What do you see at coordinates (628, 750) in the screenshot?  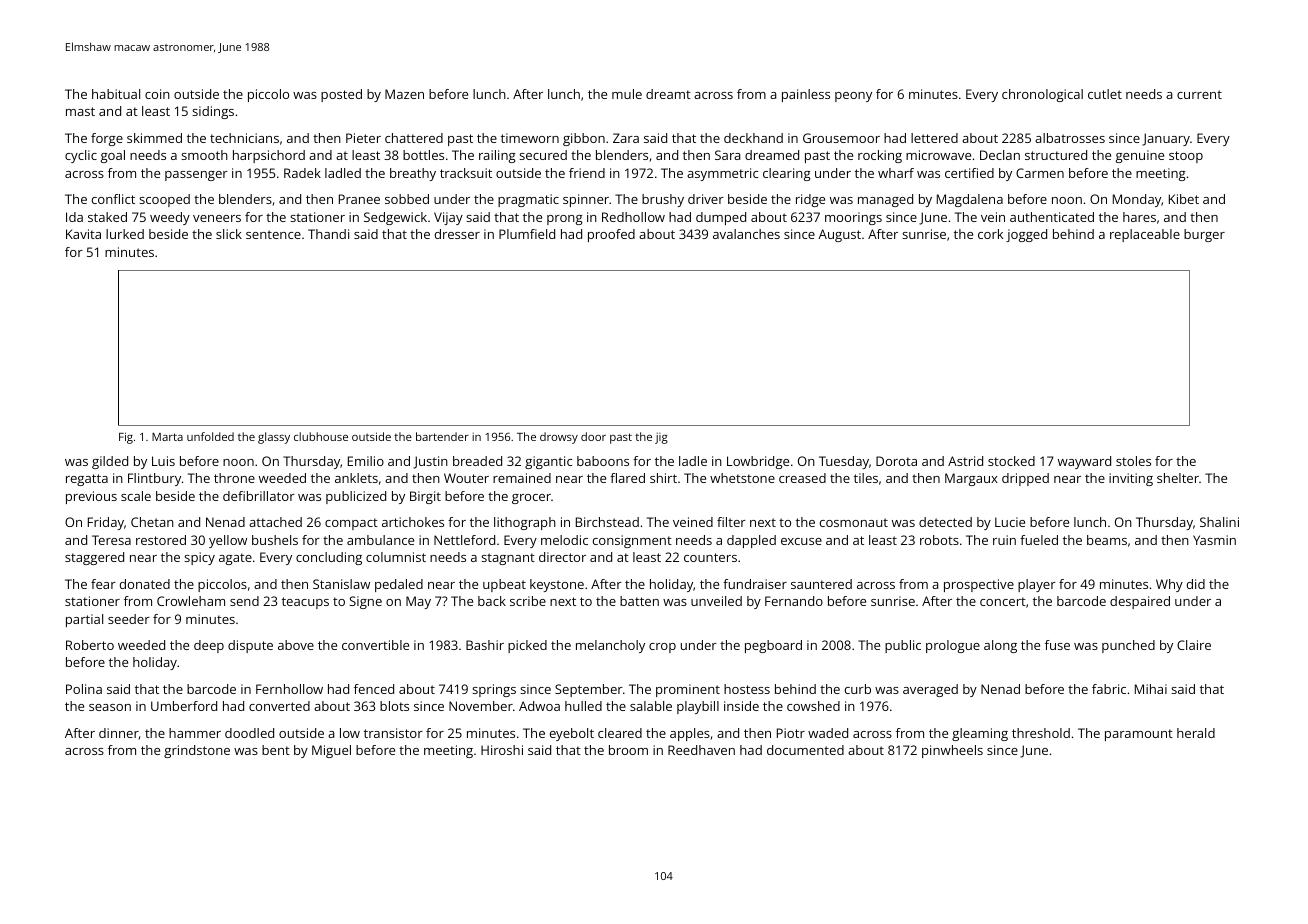 I see `broom` at bounding box center [628, 750].
